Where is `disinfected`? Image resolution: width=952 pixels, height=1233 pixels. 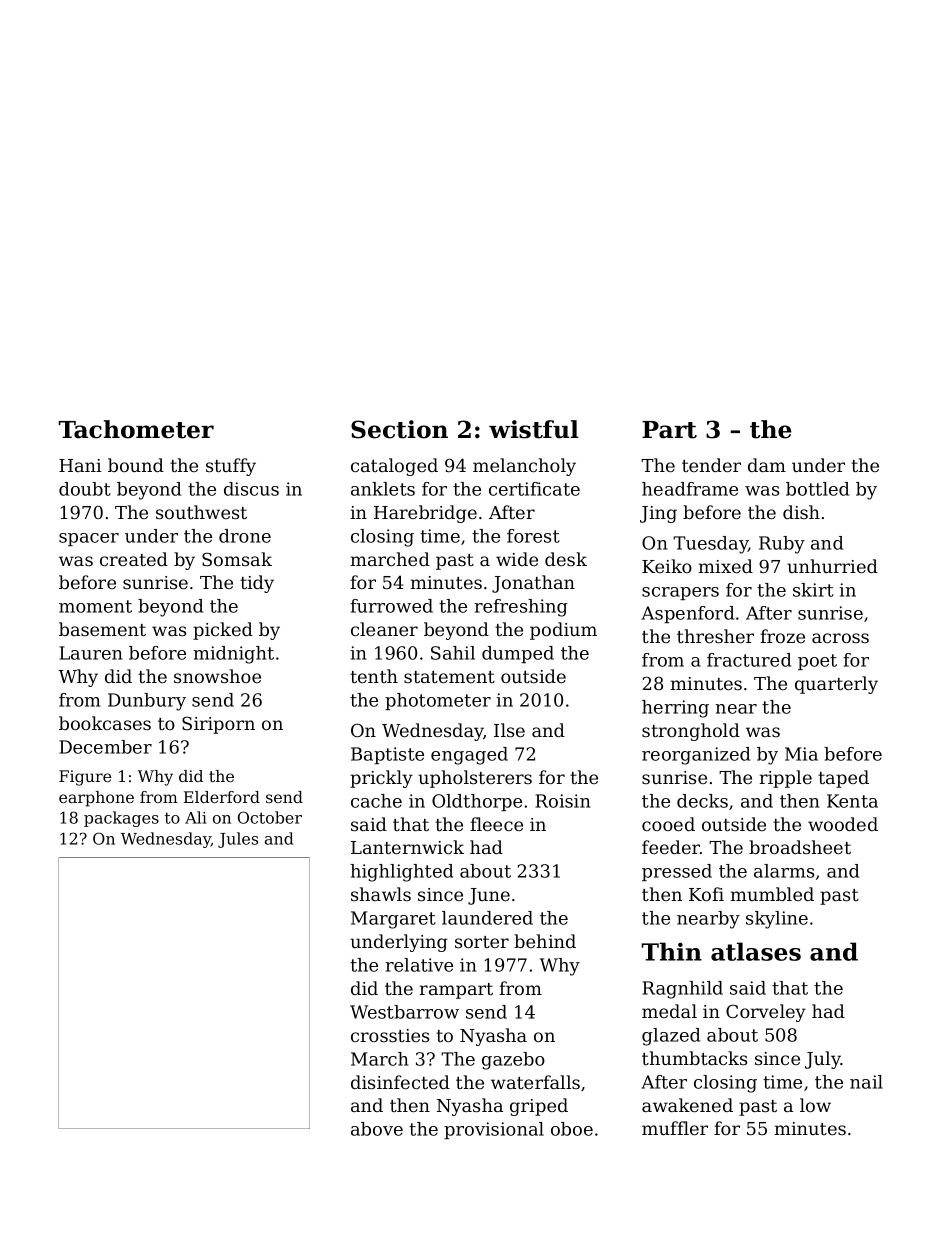 disinfected is located at coordinates (400, 1082).
